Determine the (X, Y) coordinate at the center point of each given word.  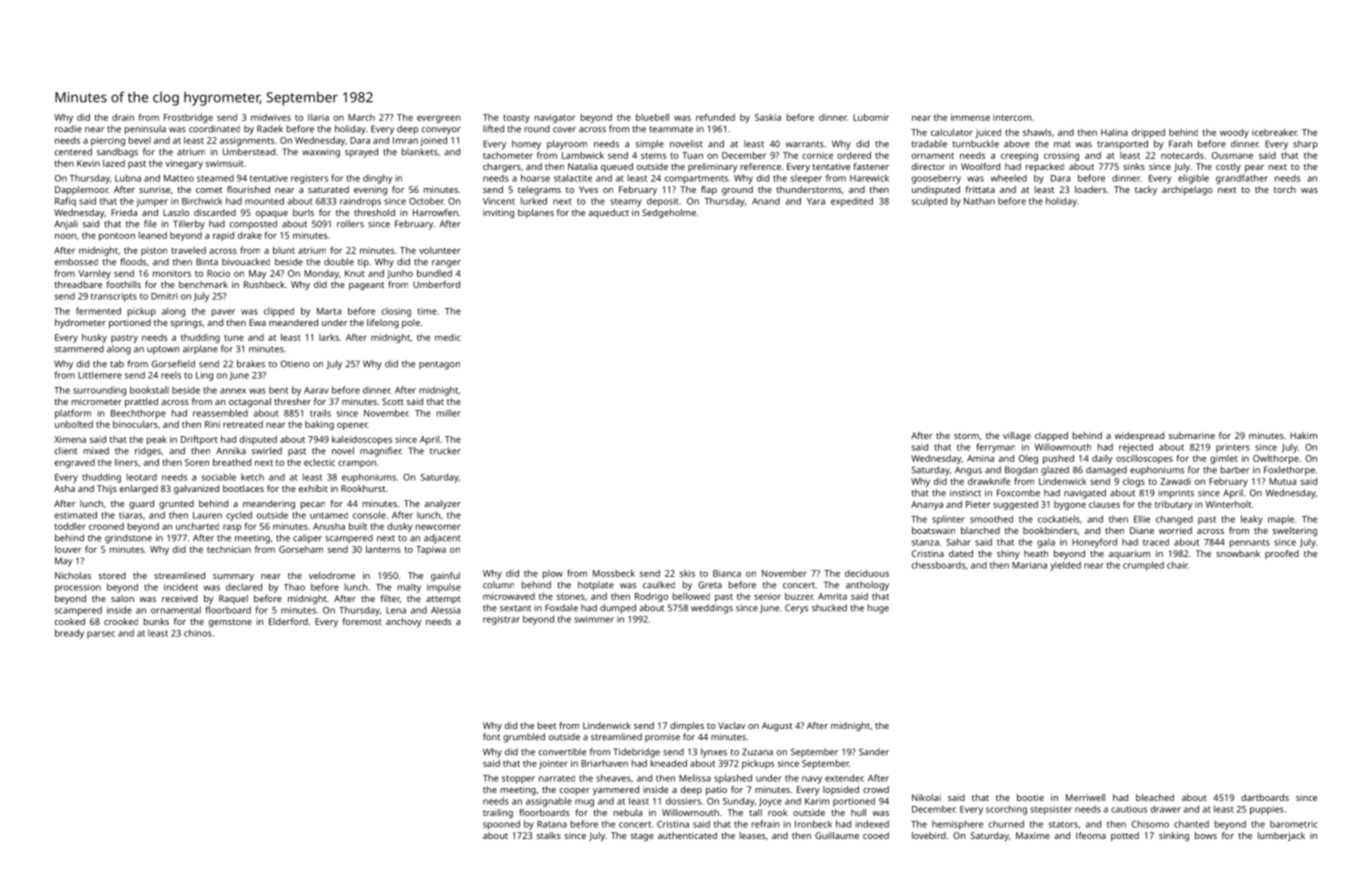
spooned (501, 825)
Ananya (927, 505)
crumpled (1143, 566)
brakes (251, 364)
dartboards (1265, 797)
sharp (1305, 145)
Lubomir (871, 117)
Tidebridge (636, 753)
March (361, 117)
